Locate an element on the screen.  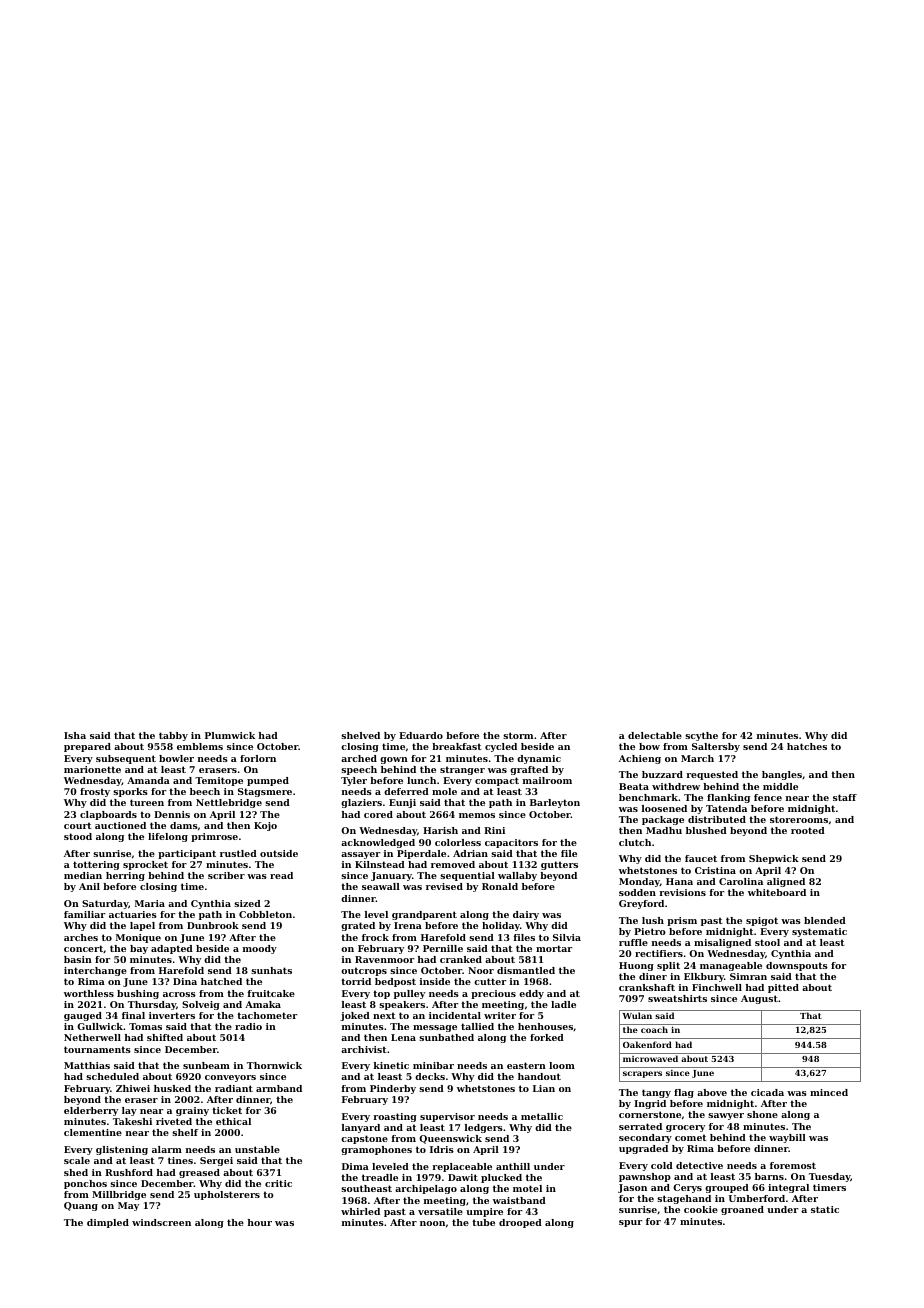
hour is located at coordinates (260, 1222).
